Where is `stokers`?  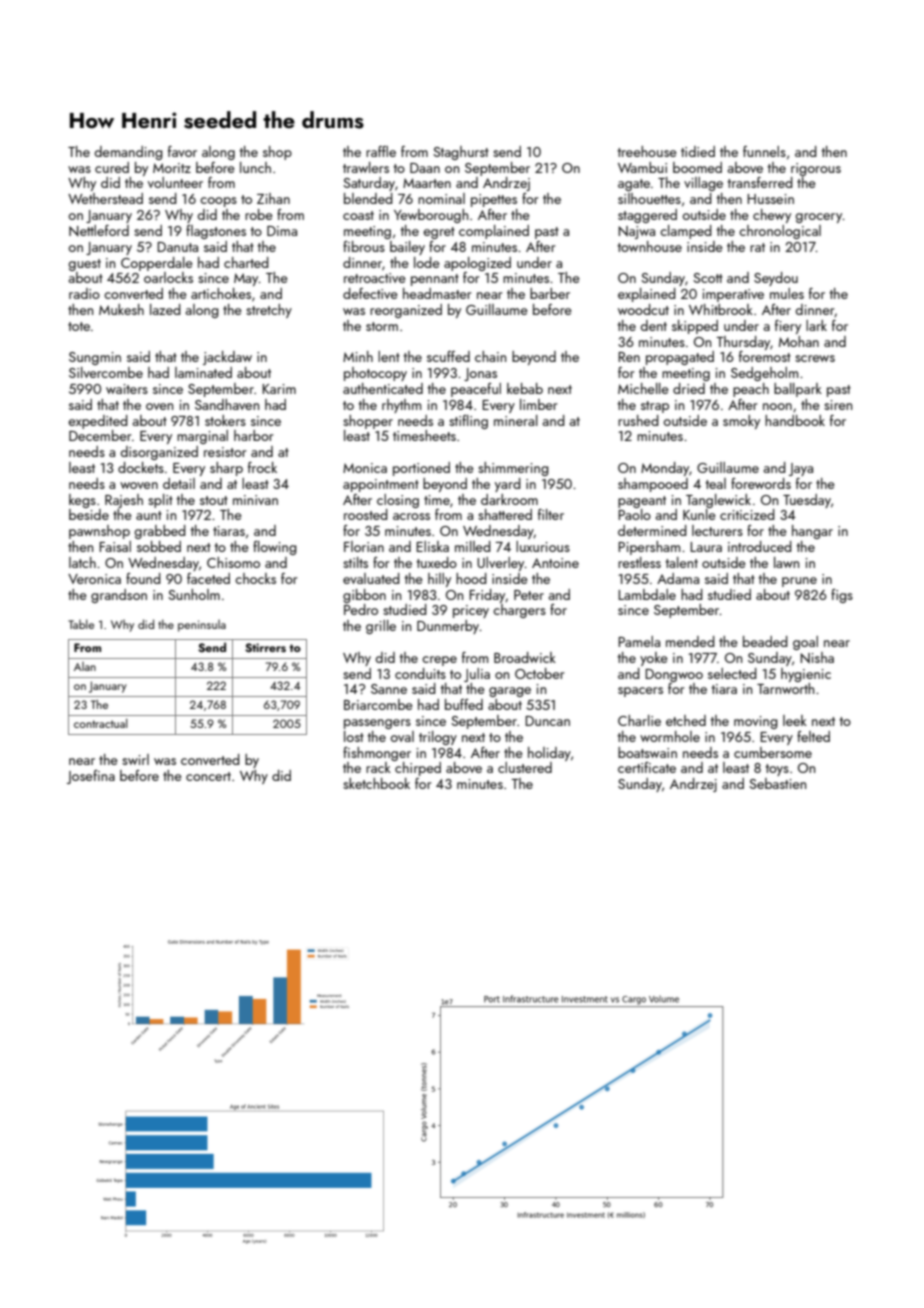
stokers is located at coordinates (225, 420).
